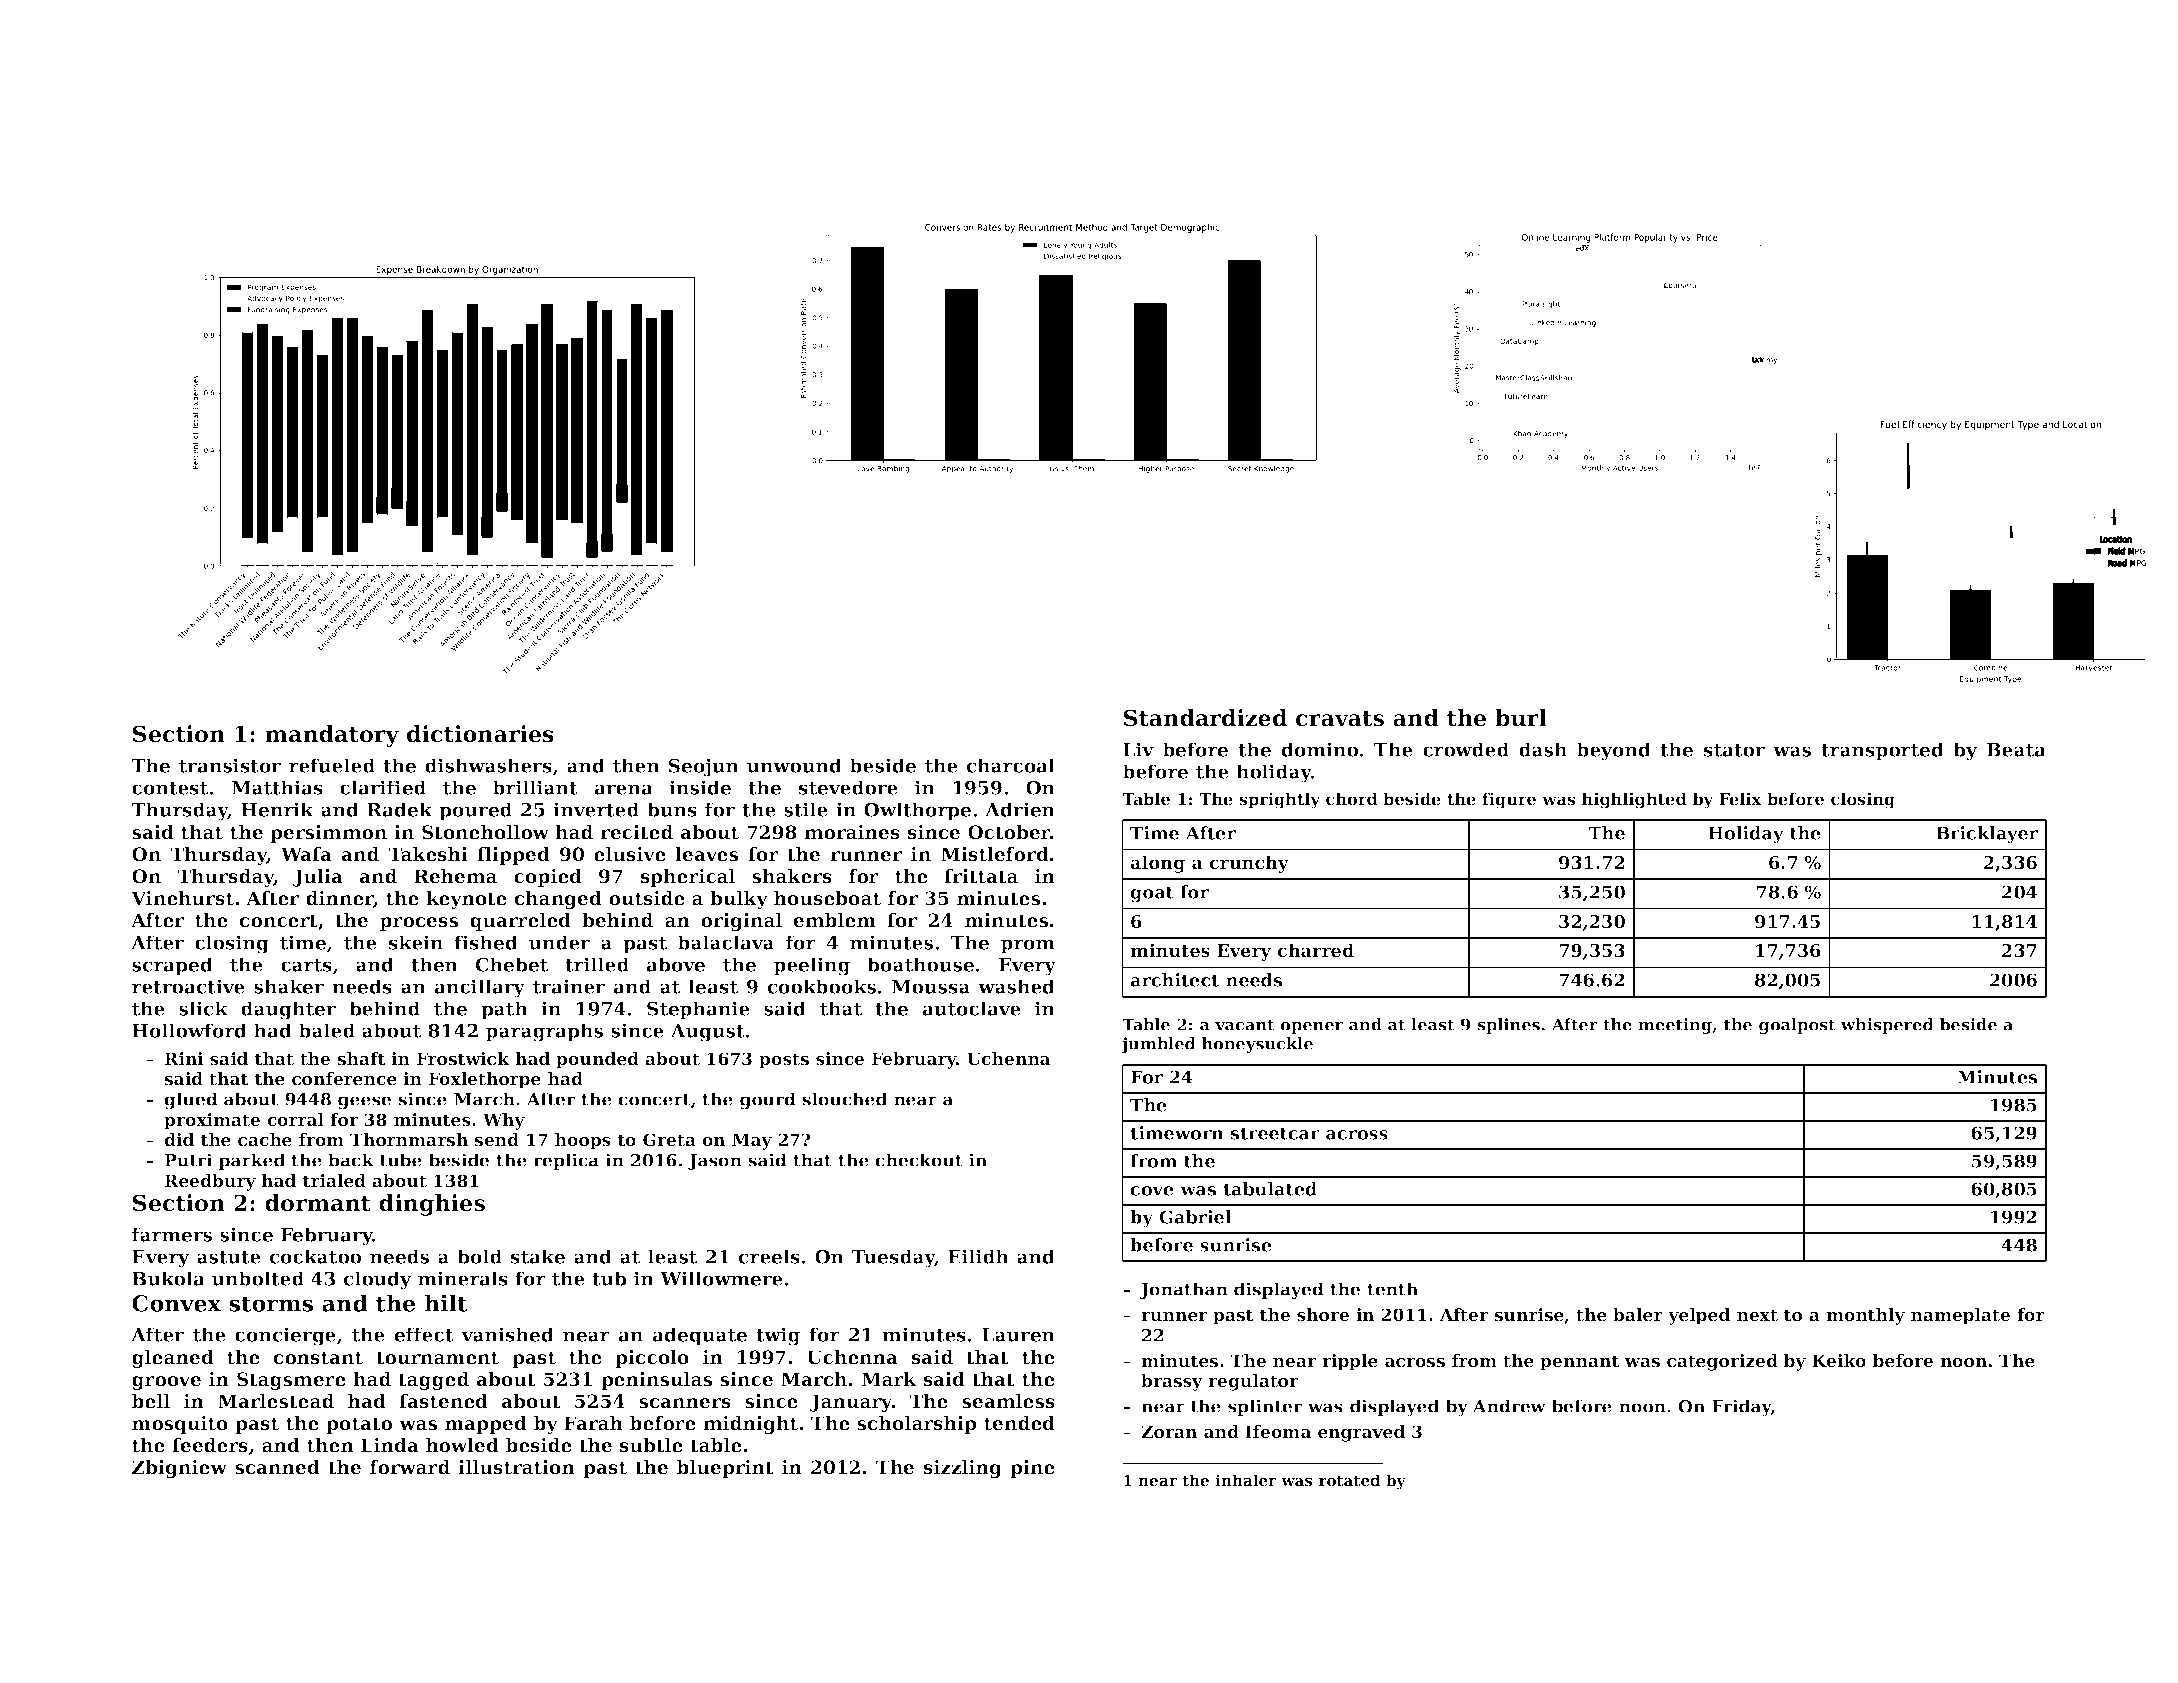 The width and height of the page is (2178, 1683). Describe the element at coordinates (725, 1469) in the page. I see `blueprint` at that location.
